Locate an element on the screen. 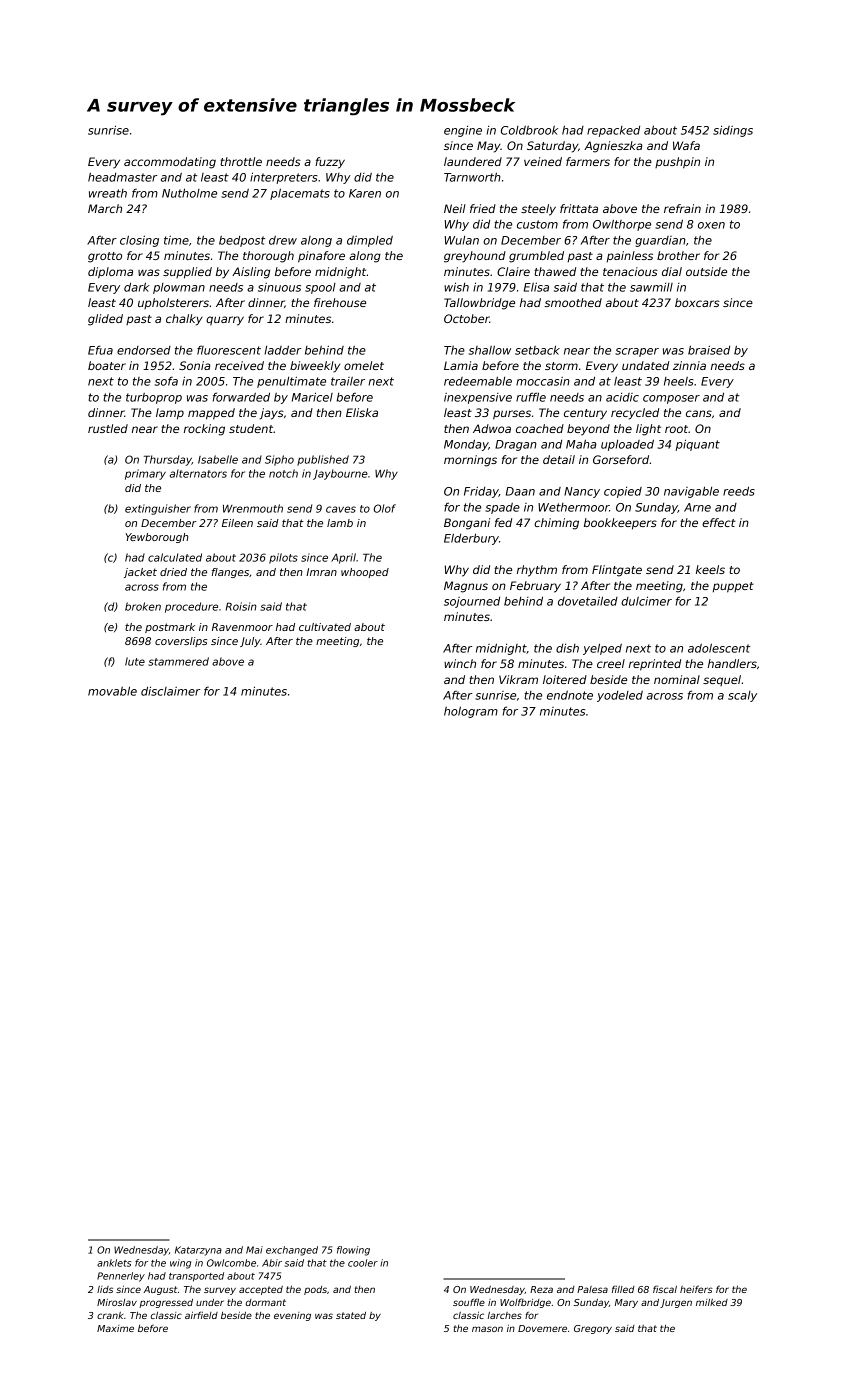  Mai is located at coordinates (254, 1250).
